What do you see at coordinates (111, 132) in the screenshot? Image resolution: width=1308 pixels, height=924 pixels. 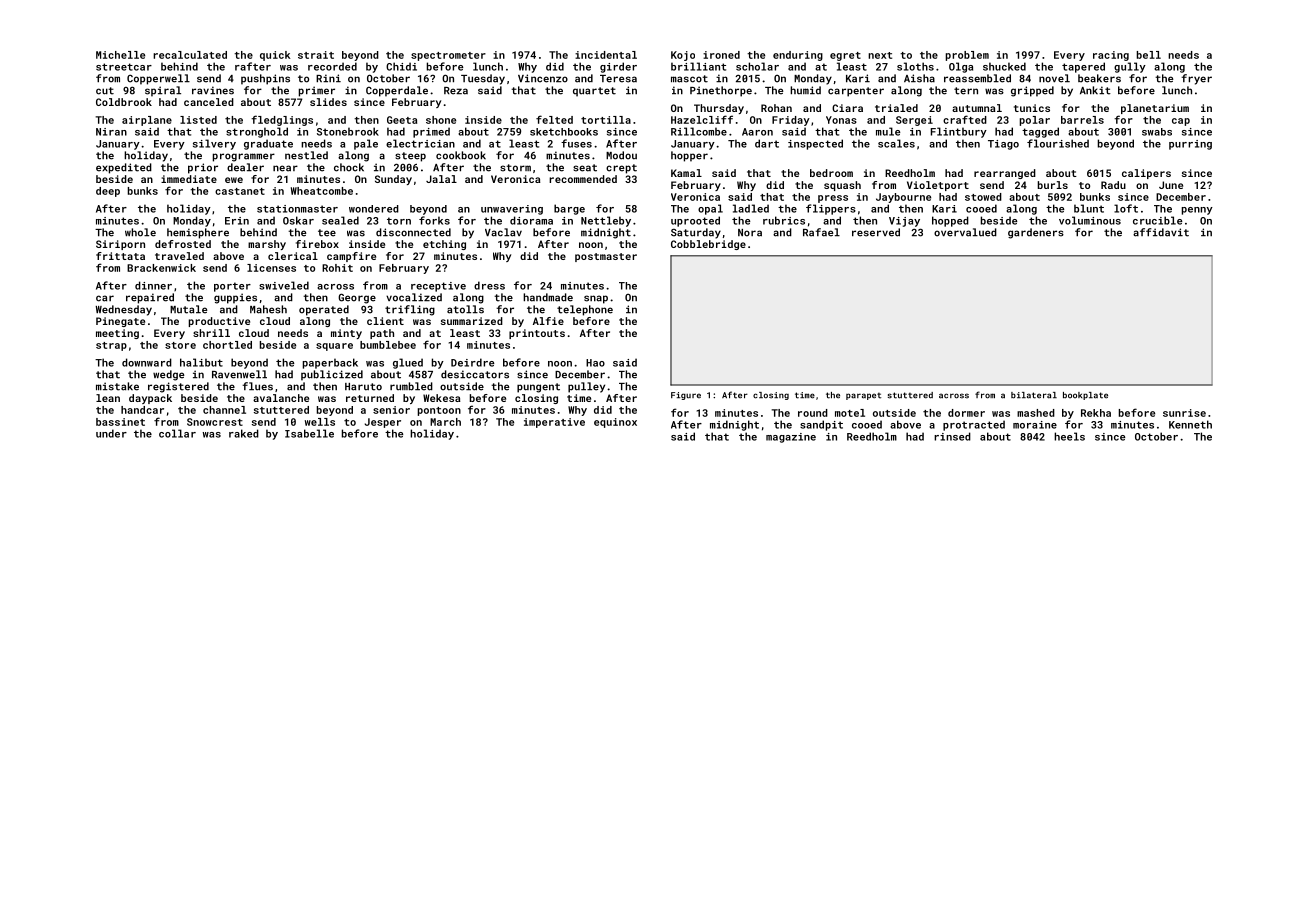 I see `Niran` at bounding box center [111, 132].
